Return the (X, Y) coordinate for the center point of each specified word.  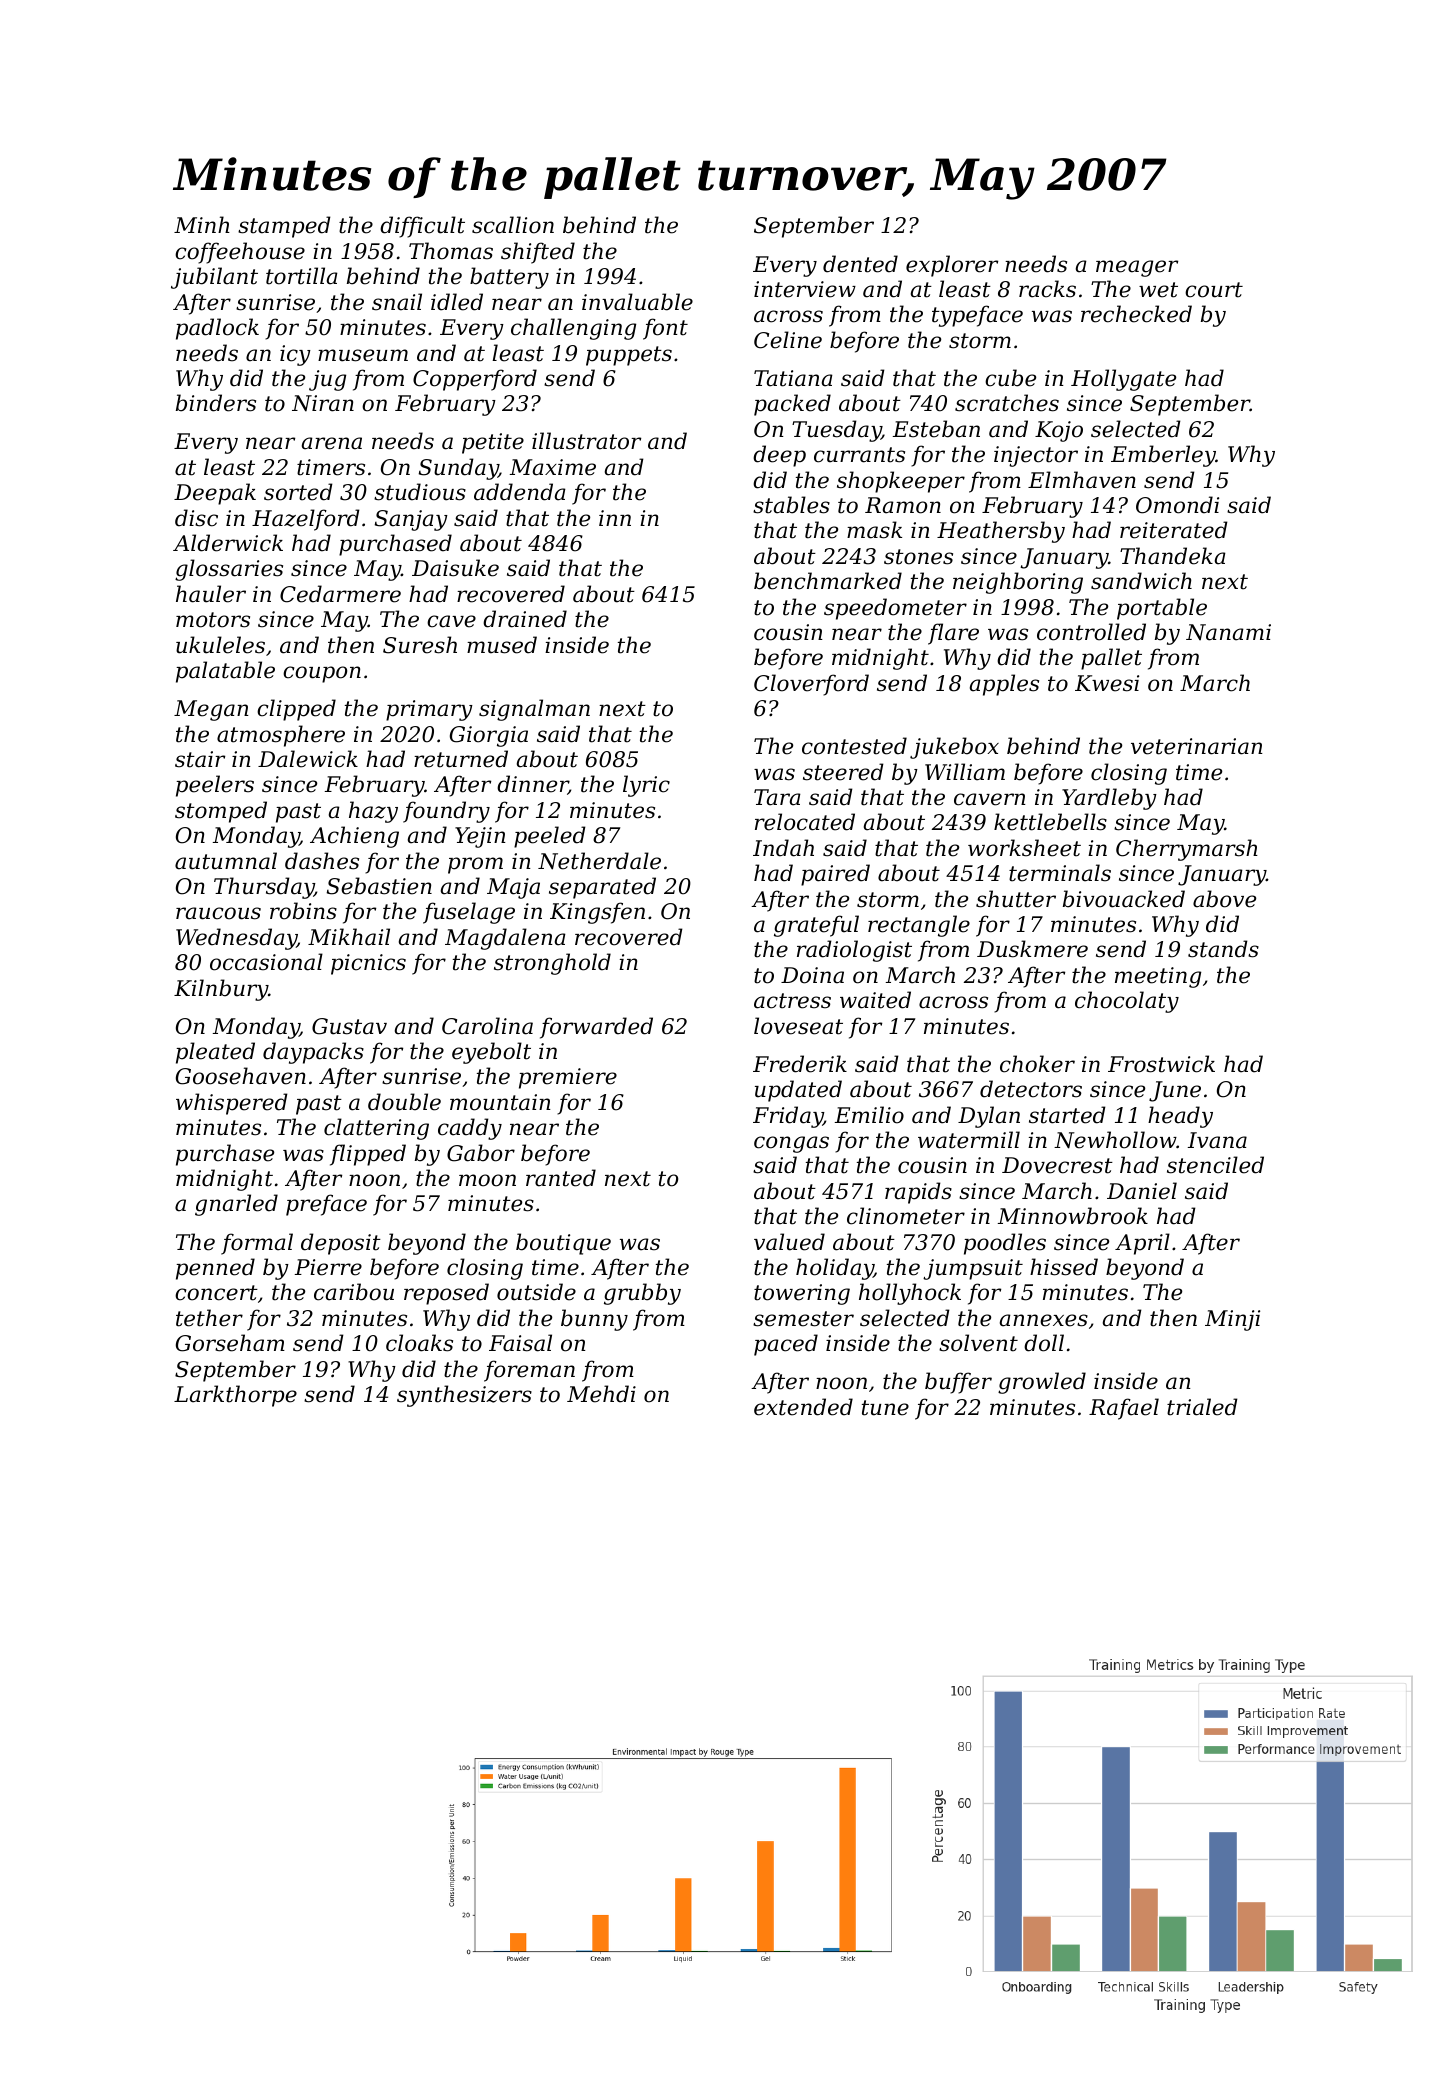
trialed (1202, 1407)
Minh (202, 224)
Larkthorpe (235, 1396)
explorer (952, 266)
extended (803, 1407)
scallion (513, 225)
